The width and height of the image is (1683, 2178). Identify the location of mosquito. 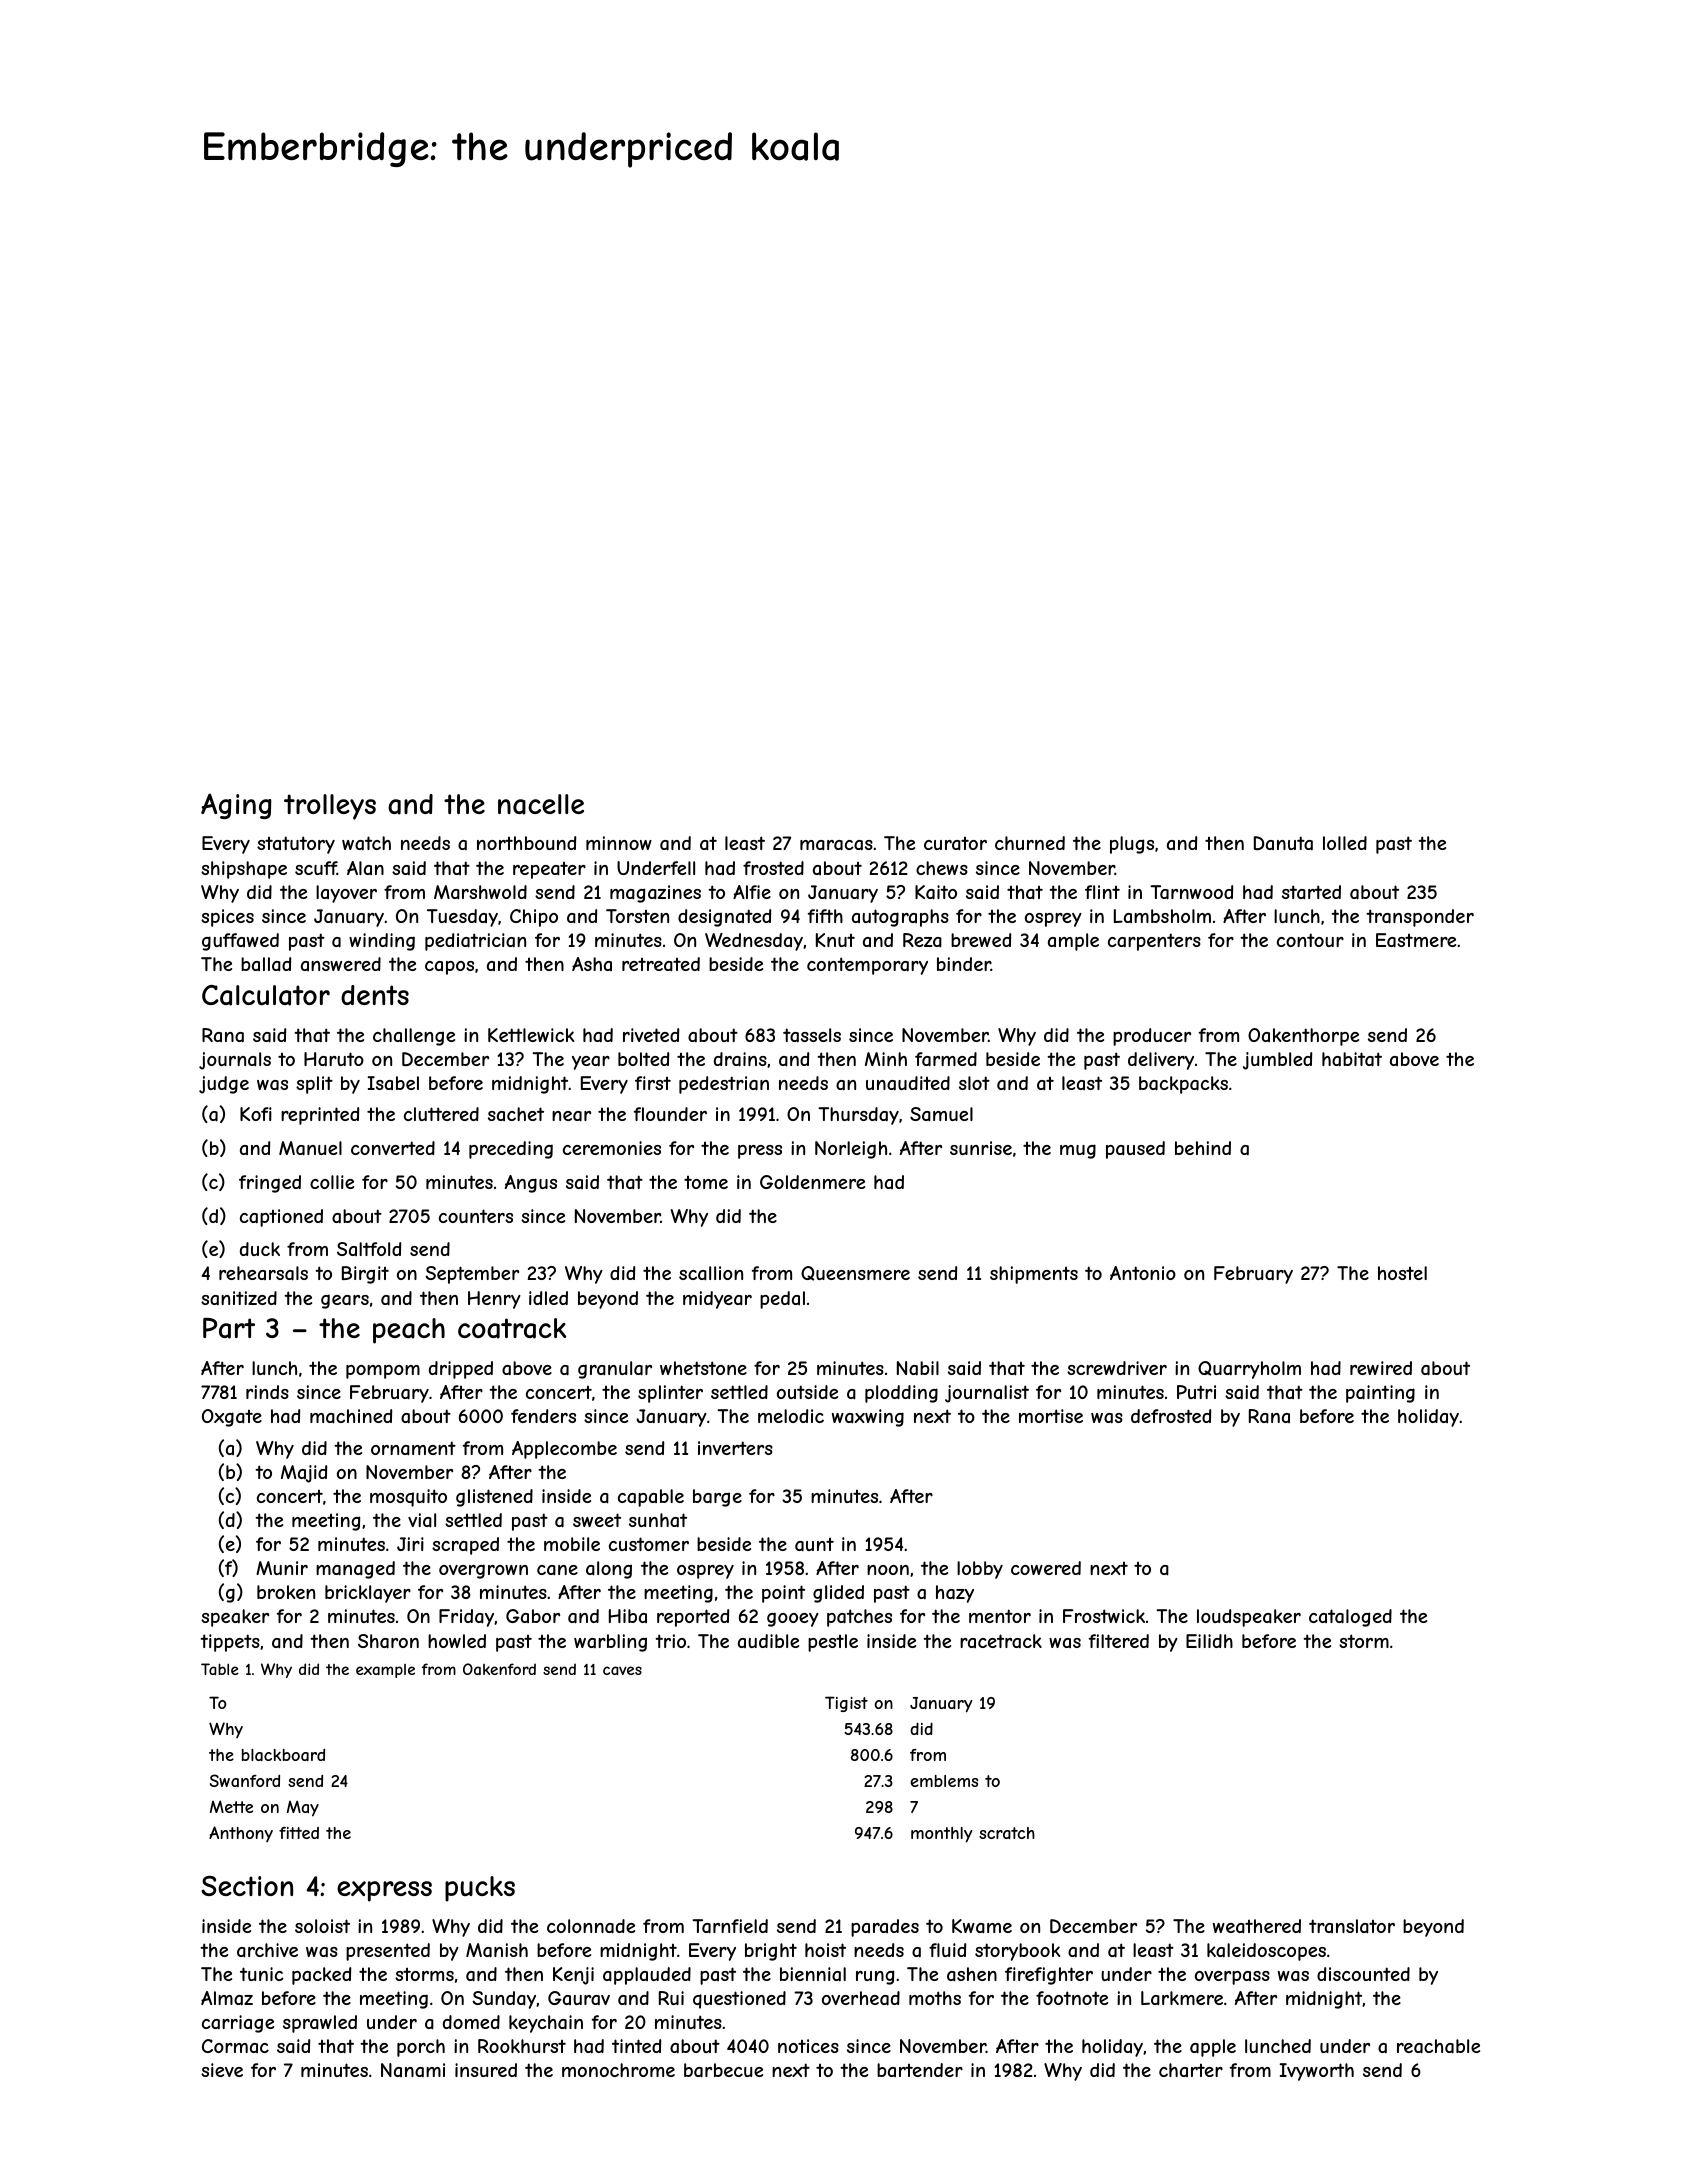
(408, 1498).
